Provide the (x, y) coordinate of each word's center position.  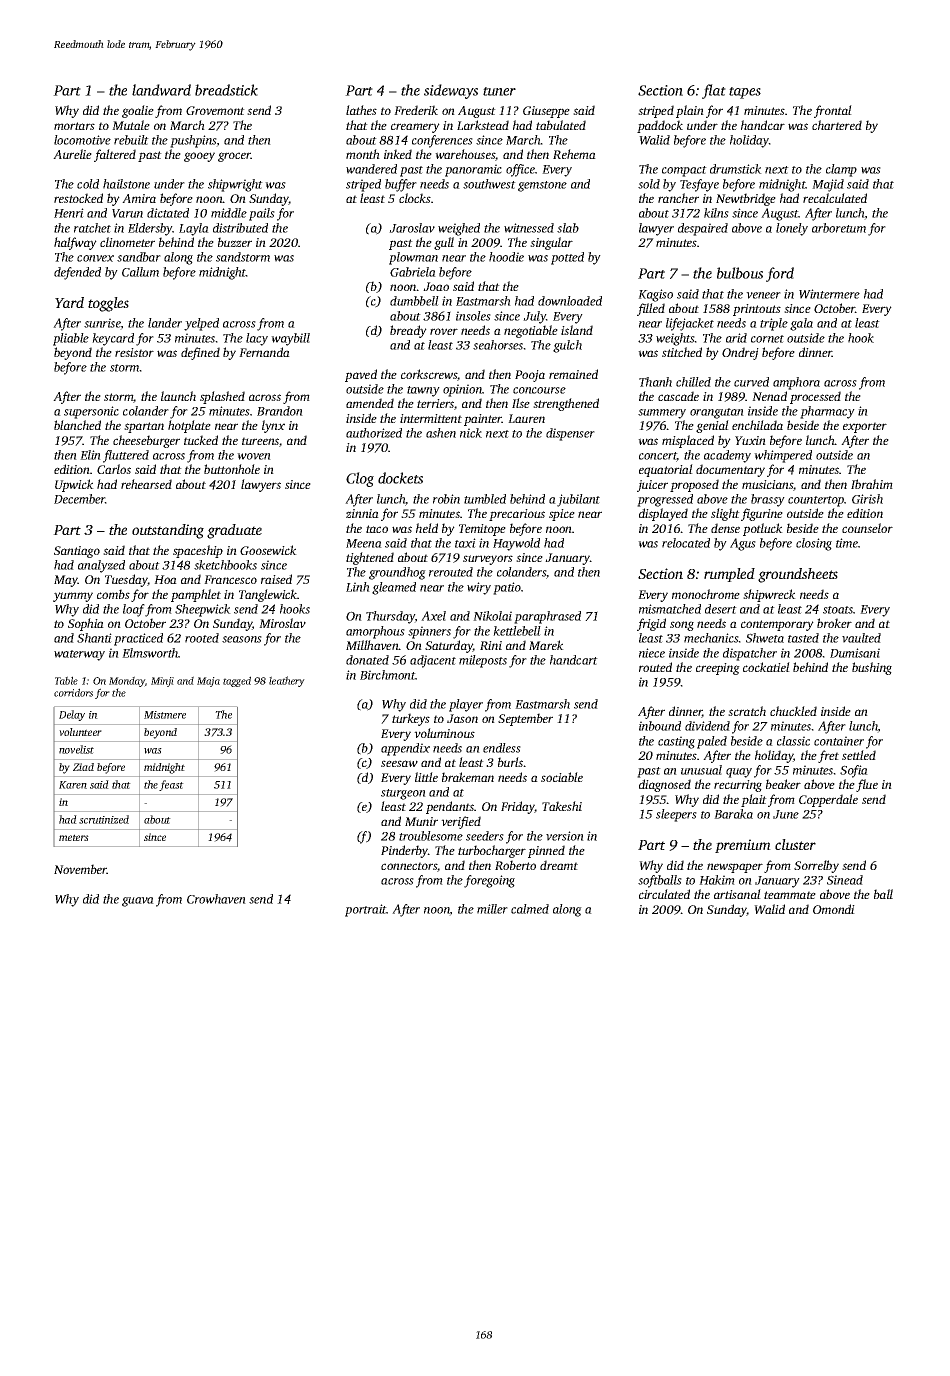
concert (658, 457)
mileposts (483, 661)
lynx (273, 426)
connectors (409, 866)
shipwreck (769, 595)
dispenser (570, 434)
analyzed (101, 566)
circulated (664, 894)
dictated (168, 213)
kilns (716, 213)
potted (567, 258)
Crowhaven (216, 899)
